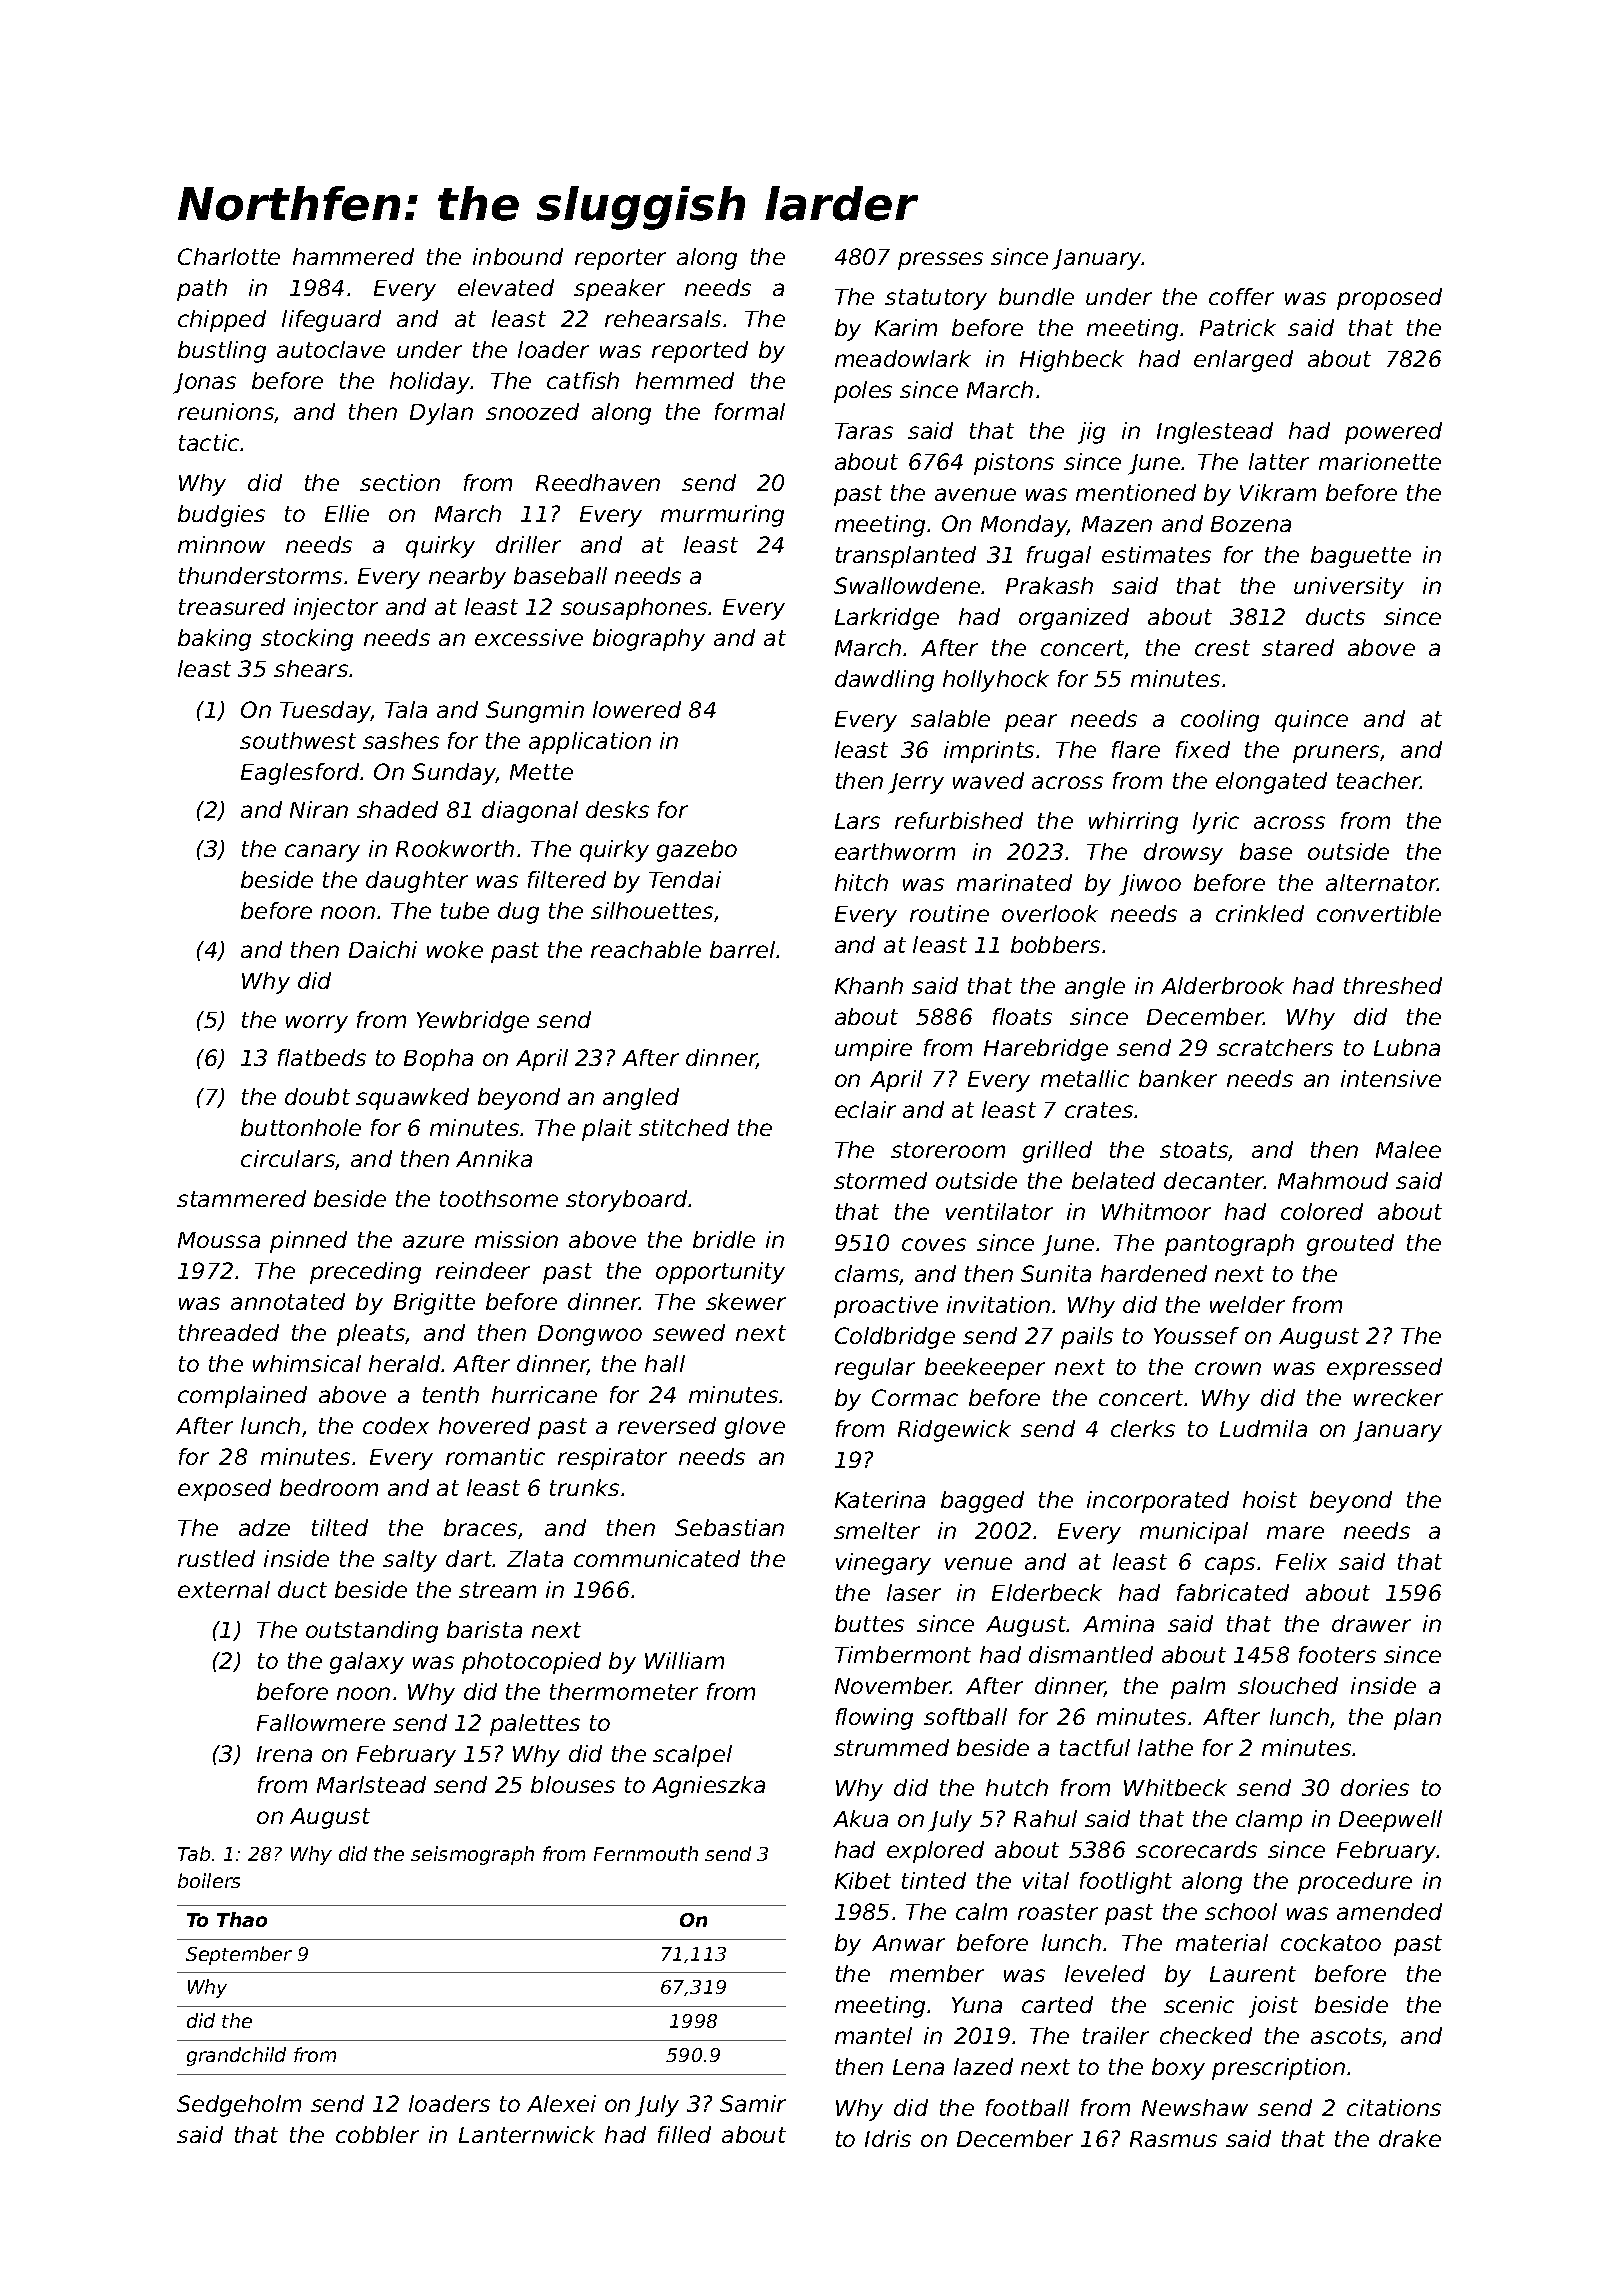 The width and height of the screenshot is (1620, 2292). Describe the element at coordinates (527, 2134) in the screenshot. I see `Lanternwick` at that location.
